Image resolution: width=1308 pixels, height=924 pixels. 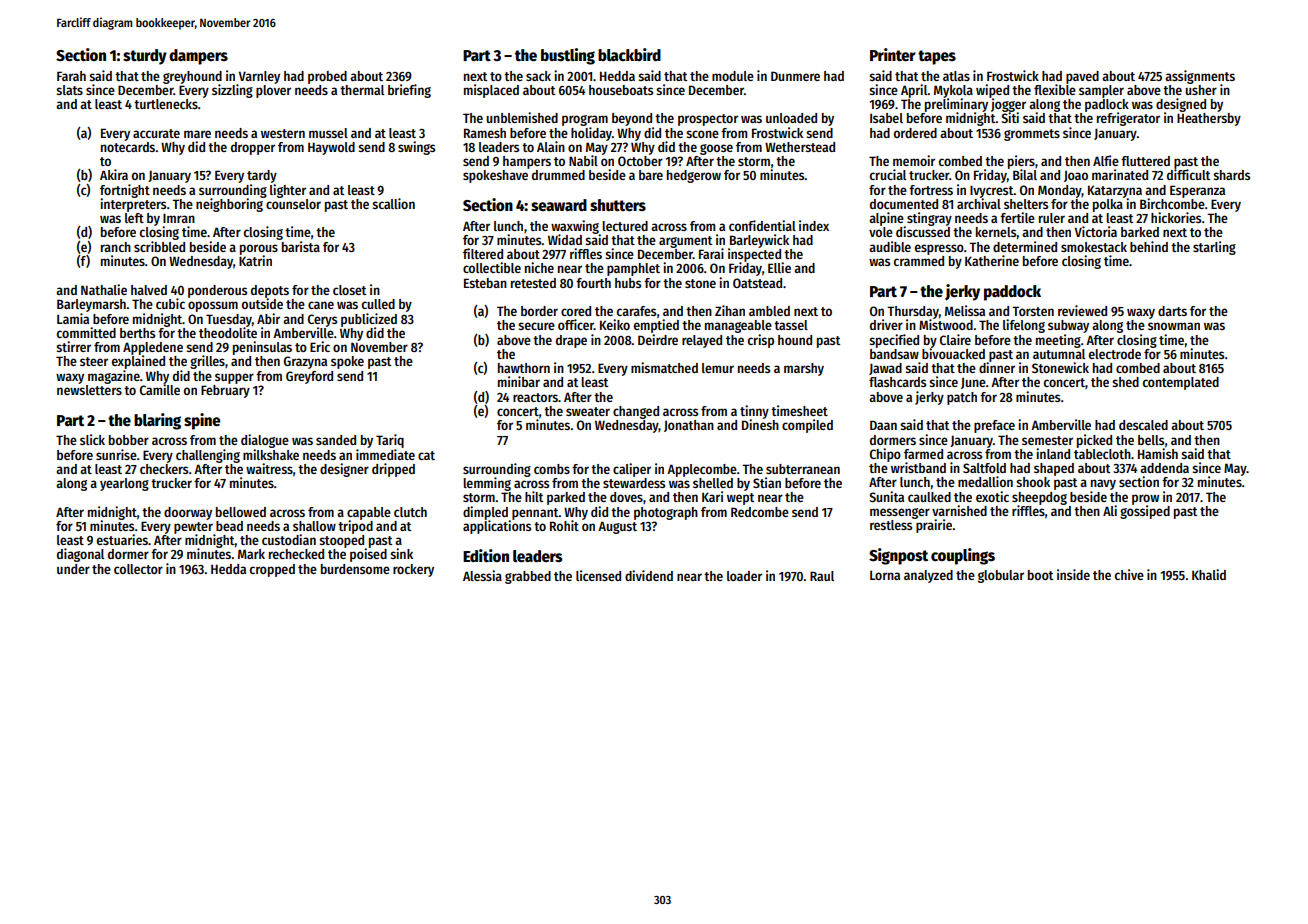 I want to click on boot, so click(x=1040, y=575).
